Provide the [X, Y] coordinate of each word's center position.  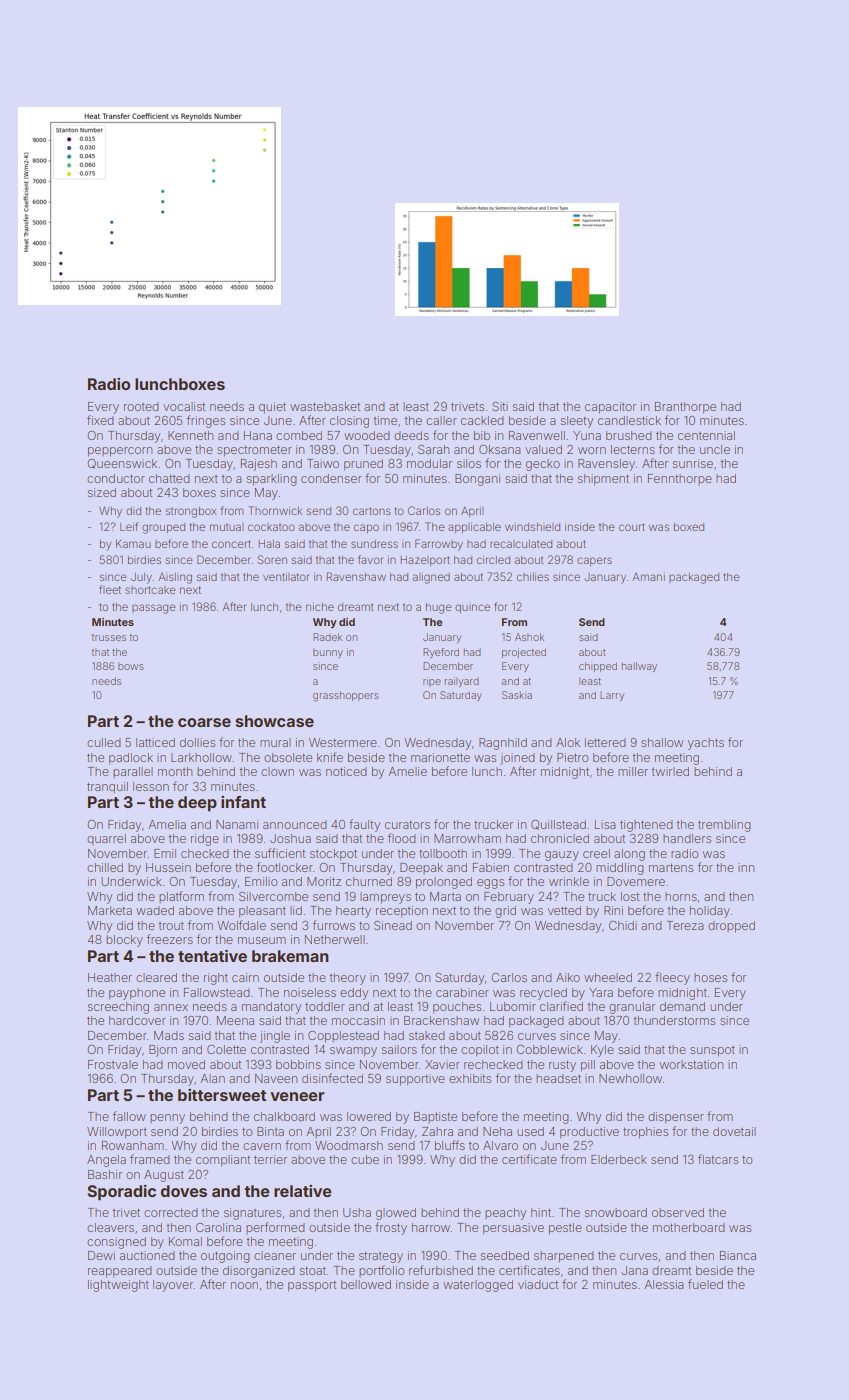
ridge [205, 840]
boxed [689, 527]
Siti [500, 406]
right [216, 979]
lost [630, 896]
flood [402, 838]
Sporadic [121, 1193]
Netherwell [335, 939]
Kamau [133, 544]
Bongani [477, 480]
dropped [731, 927]
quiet [272, 408]
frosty [391, 1228]
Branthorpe [685, 408]
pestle [565, 1229]
